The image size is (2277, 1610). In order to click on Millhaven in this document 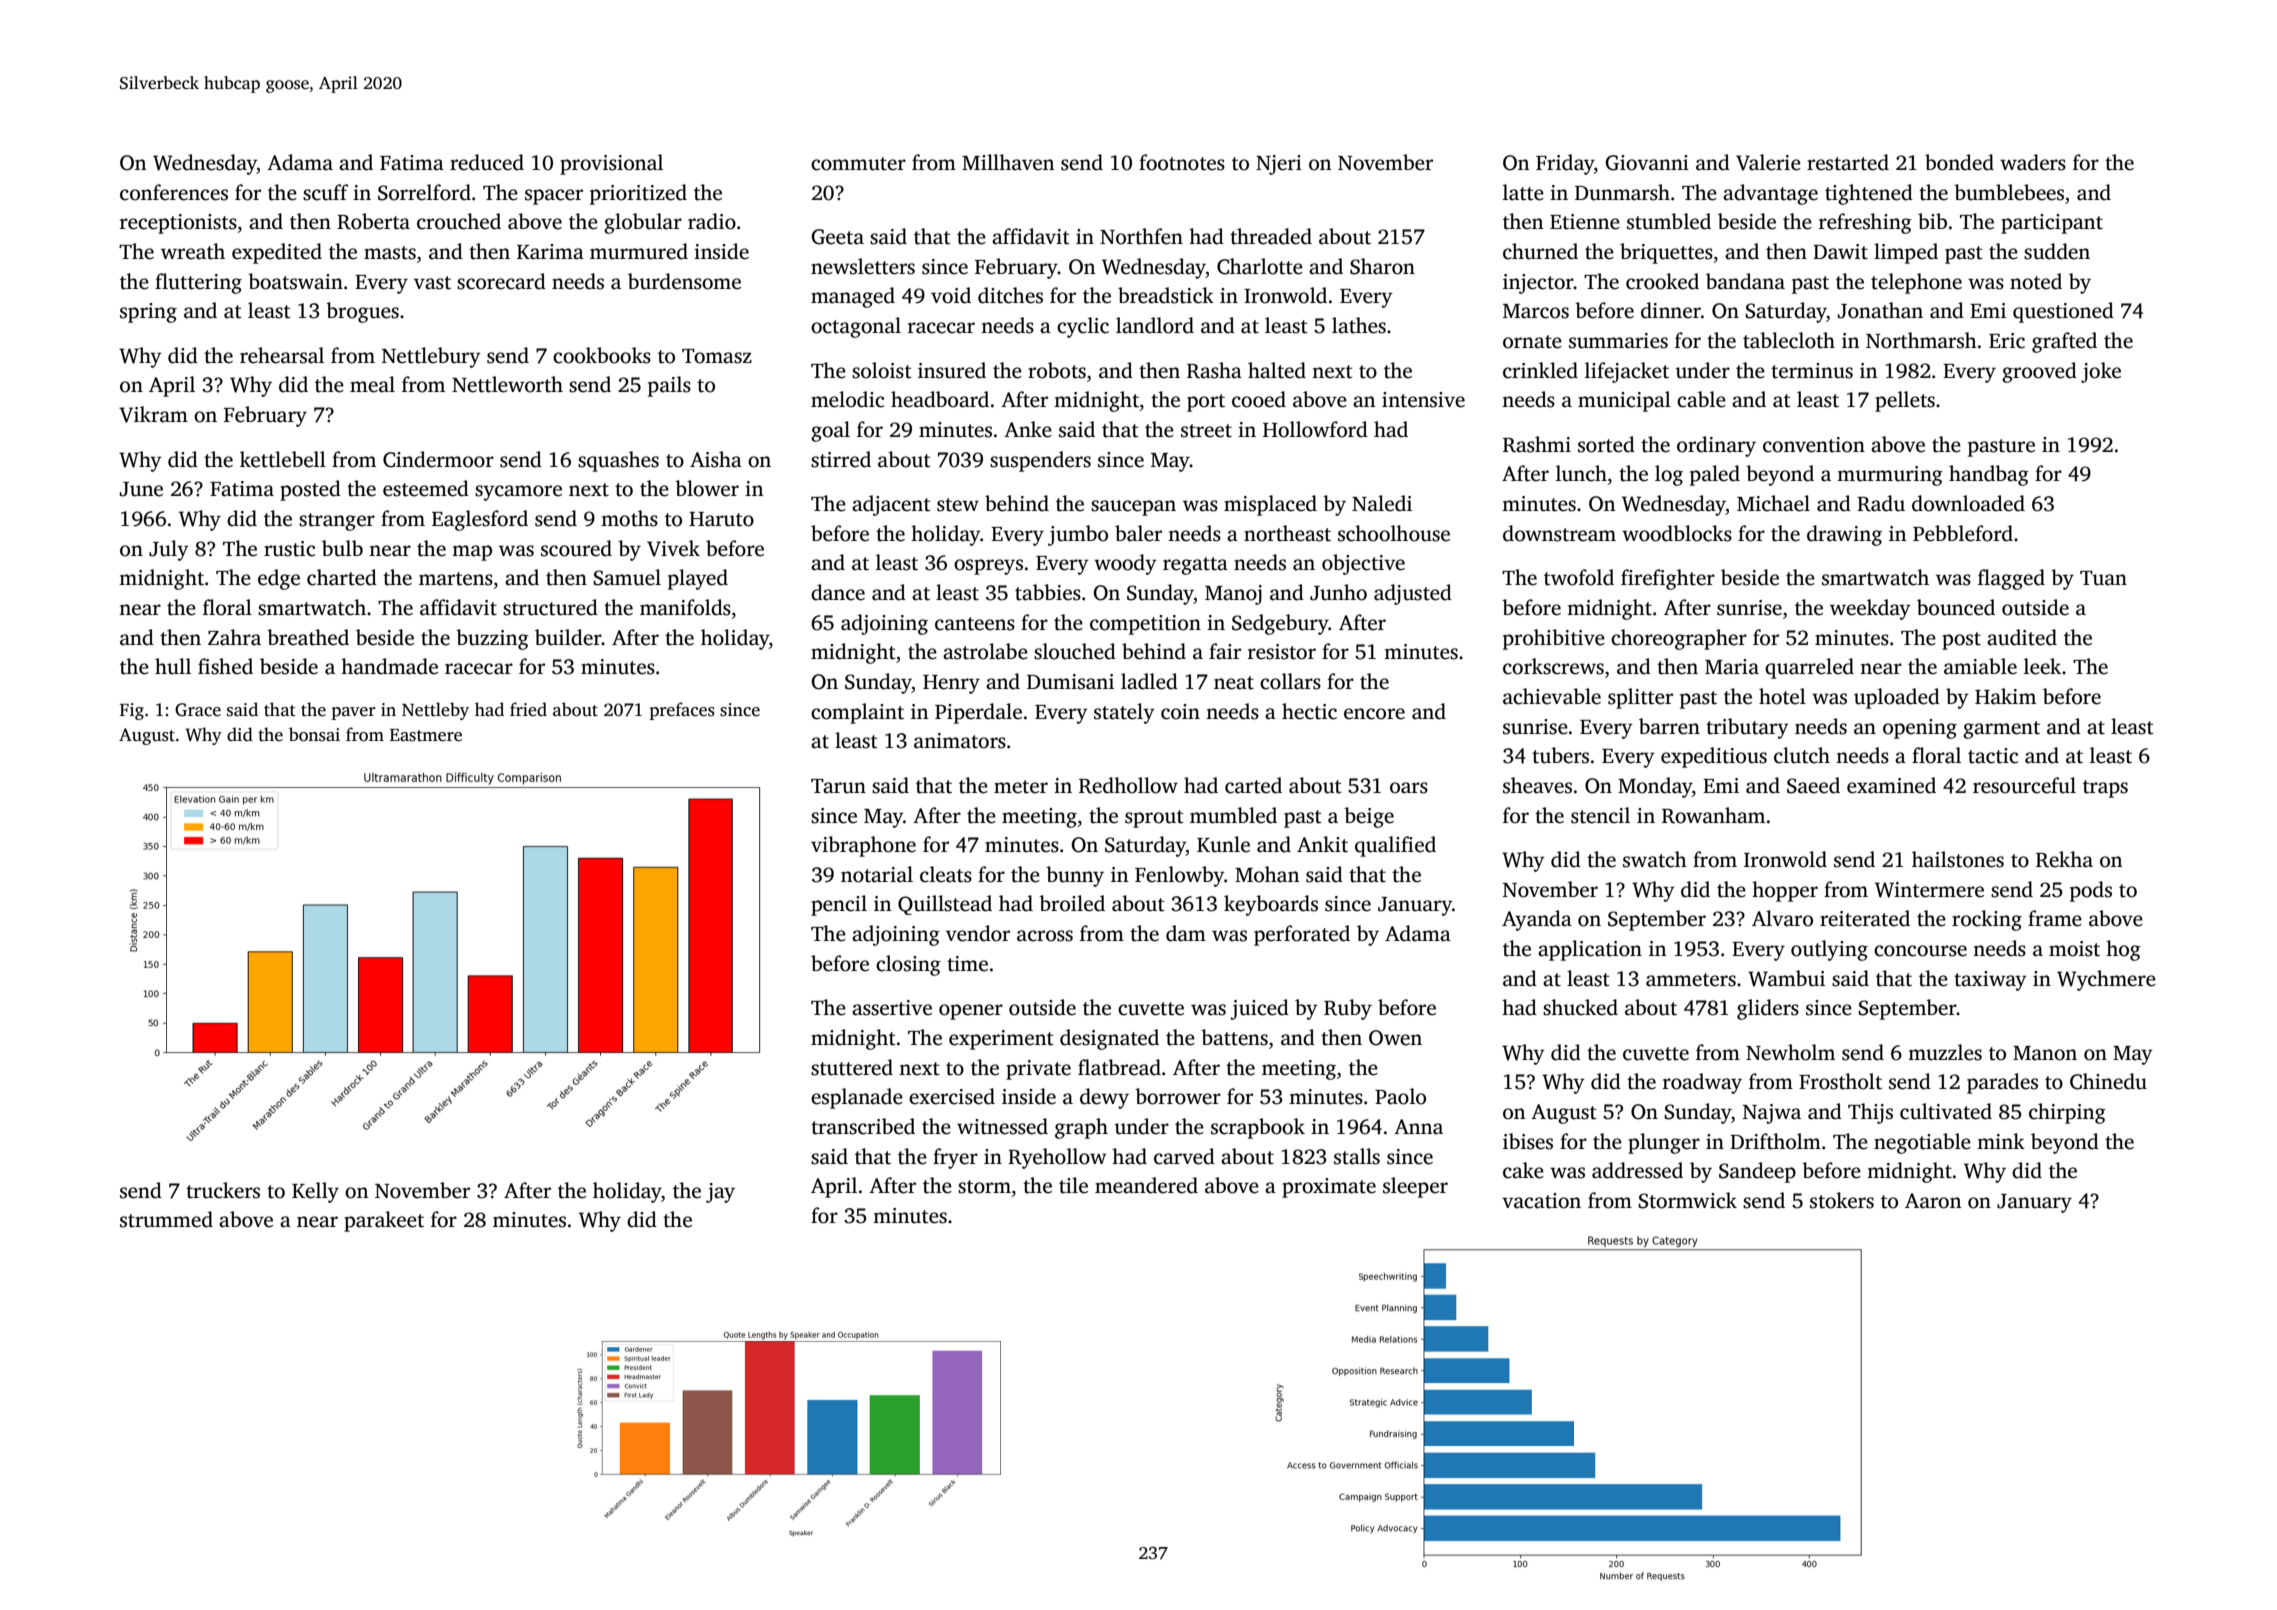, I will do `click(1008, 162)`.
